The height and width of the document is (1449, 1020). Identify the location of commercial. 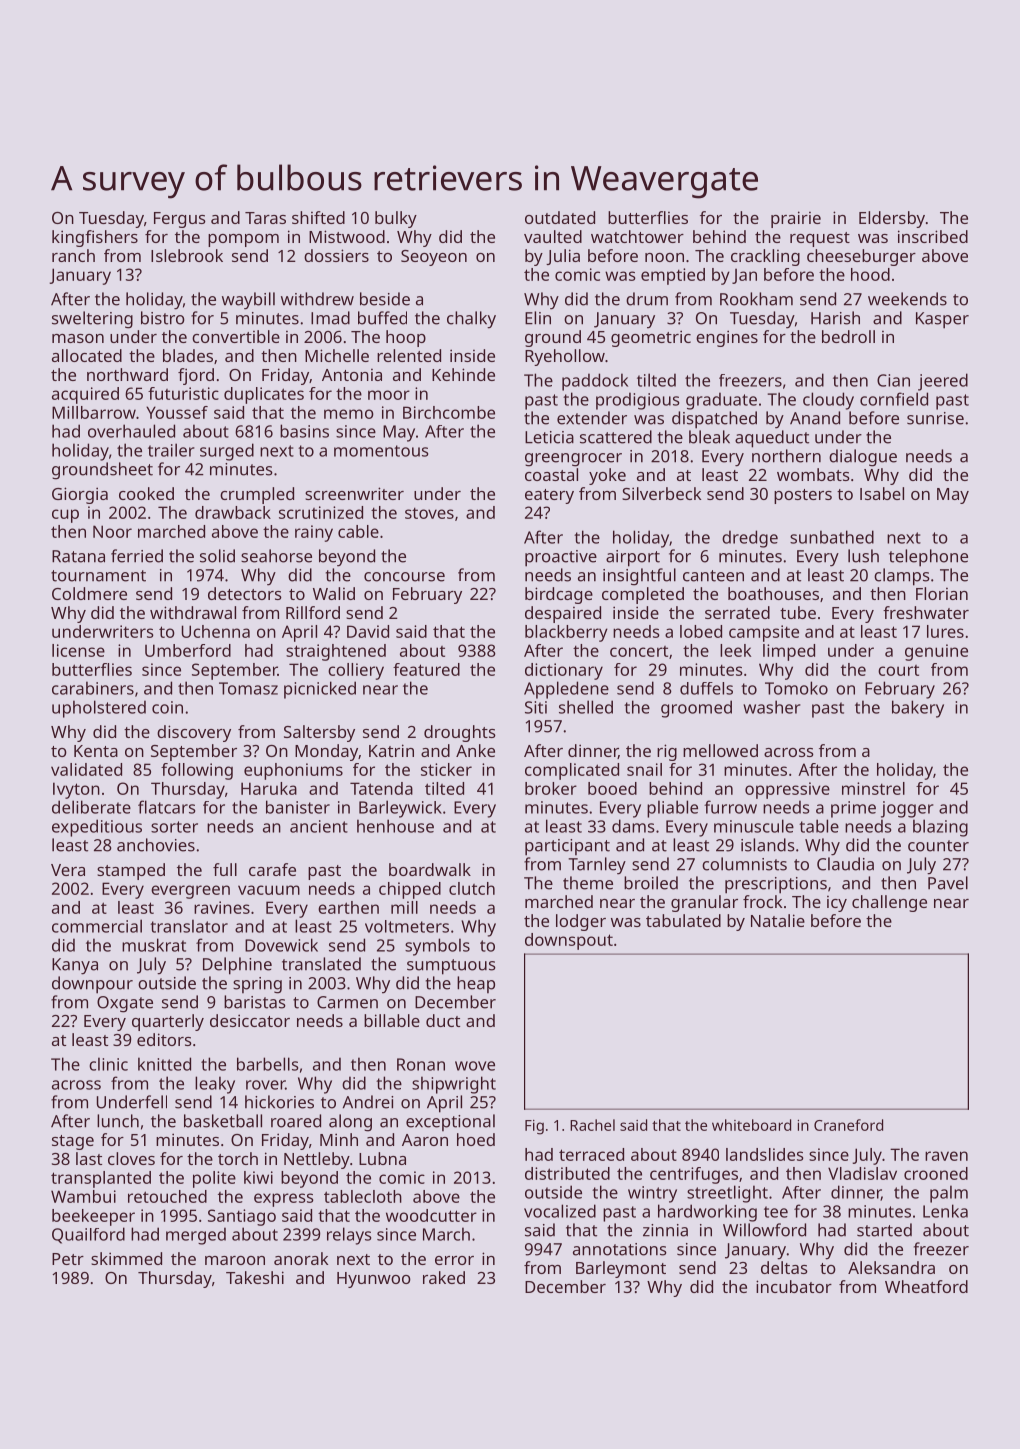
(97, 926).
